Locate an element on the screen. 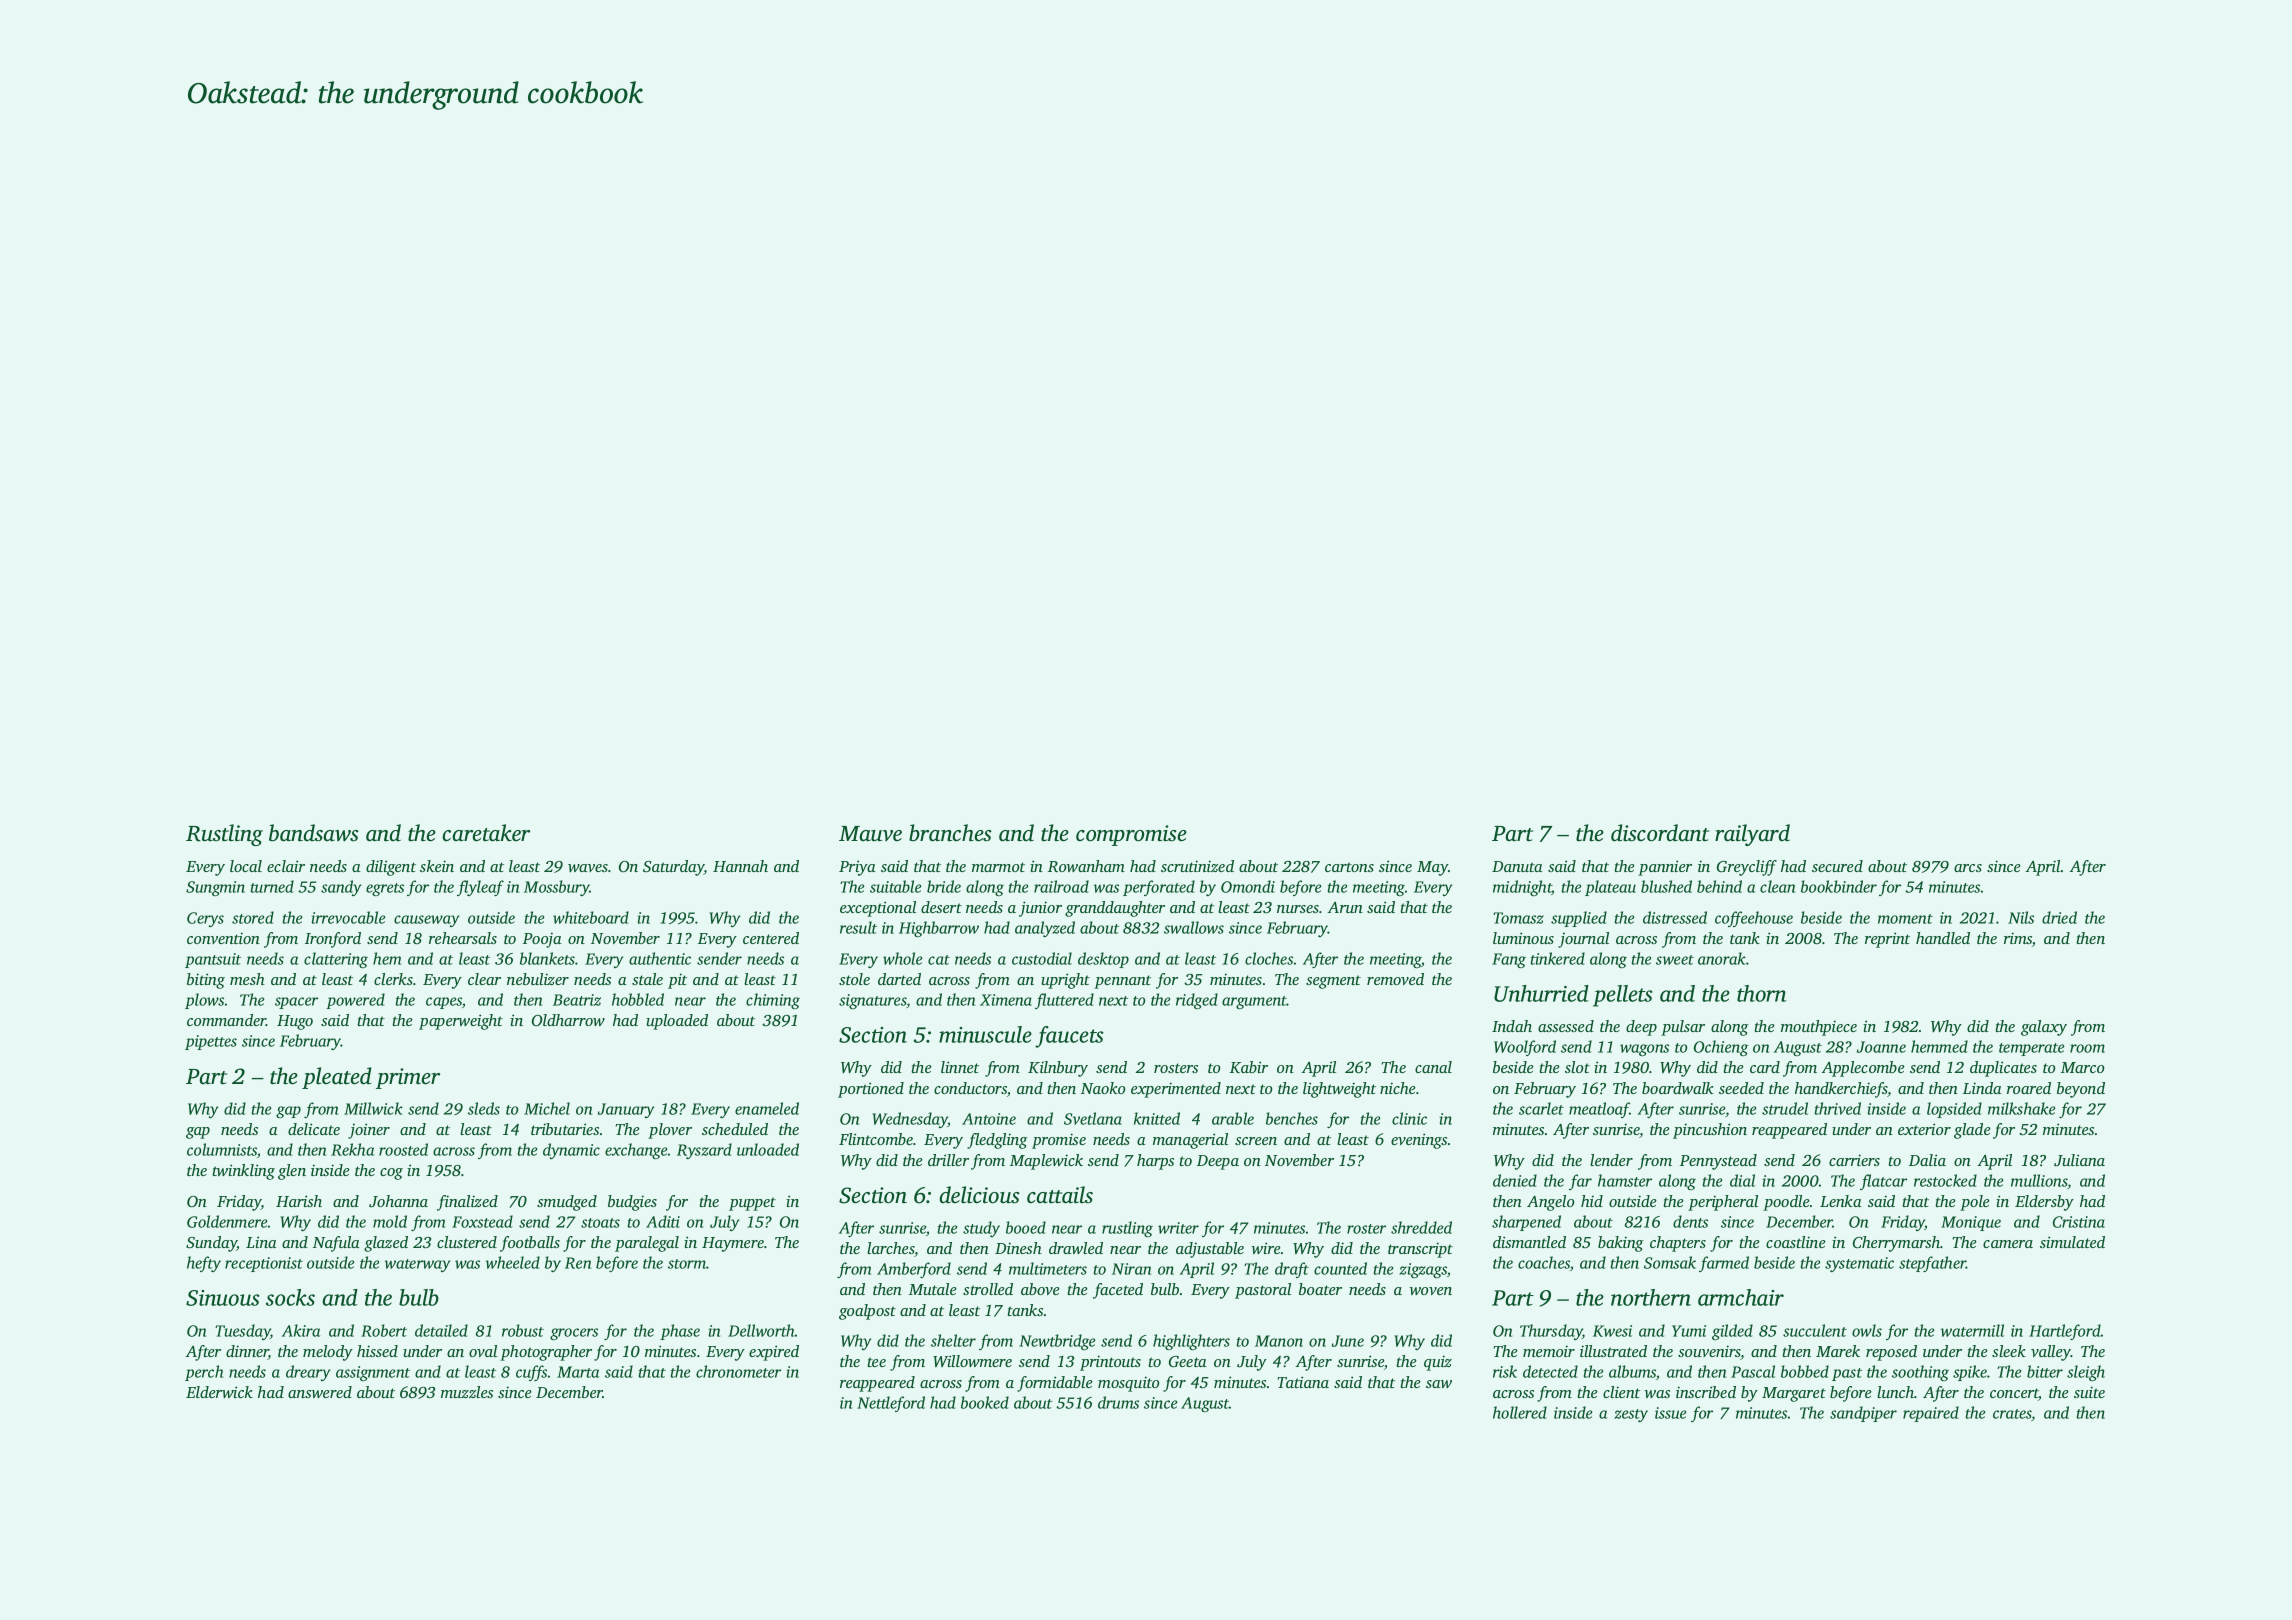  arable is located at coordinates (1233, 1118).
